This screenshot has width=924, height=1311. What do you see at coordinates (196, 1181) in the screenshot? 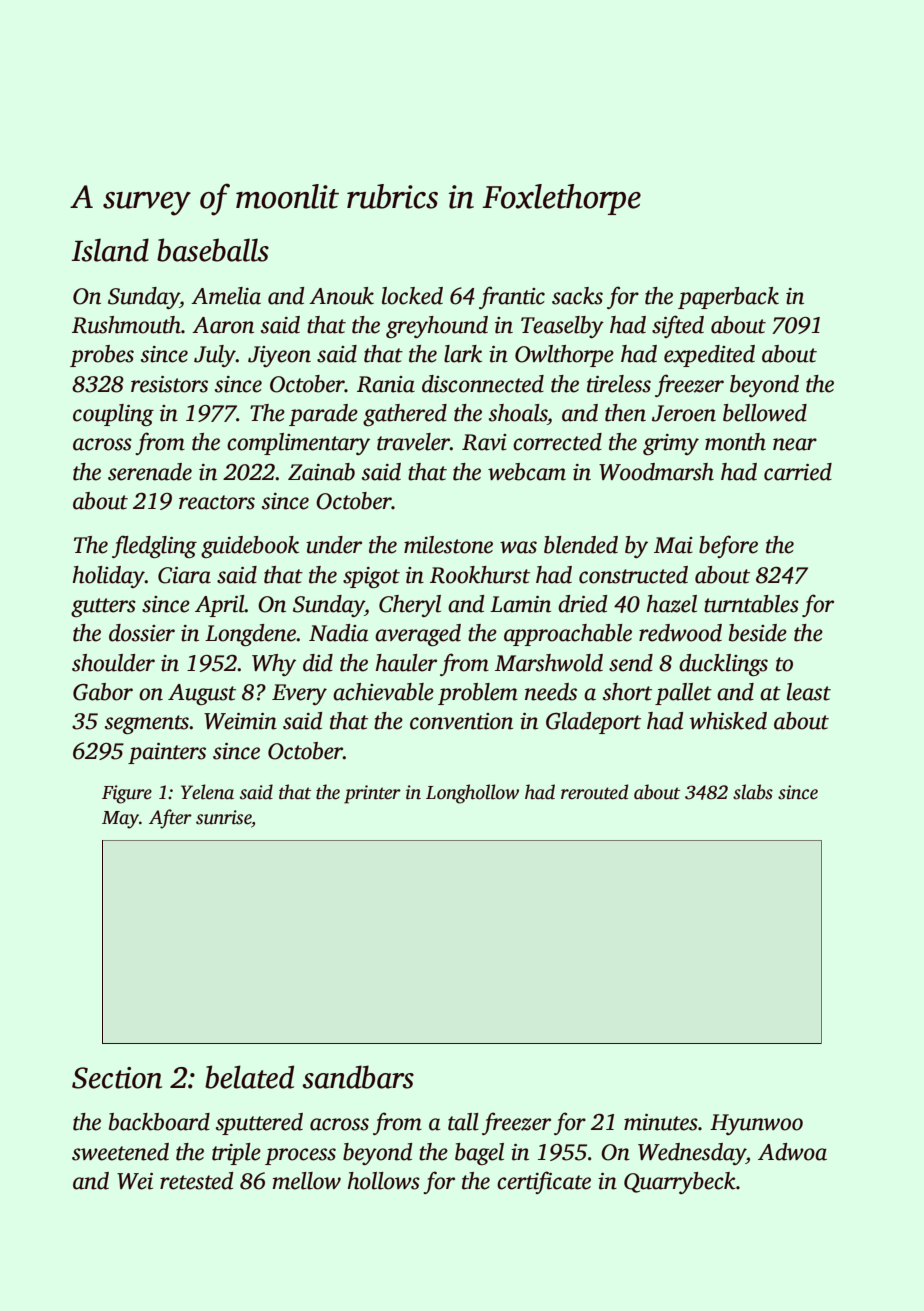
I see `retested` at bounding box center [196, 1181].
